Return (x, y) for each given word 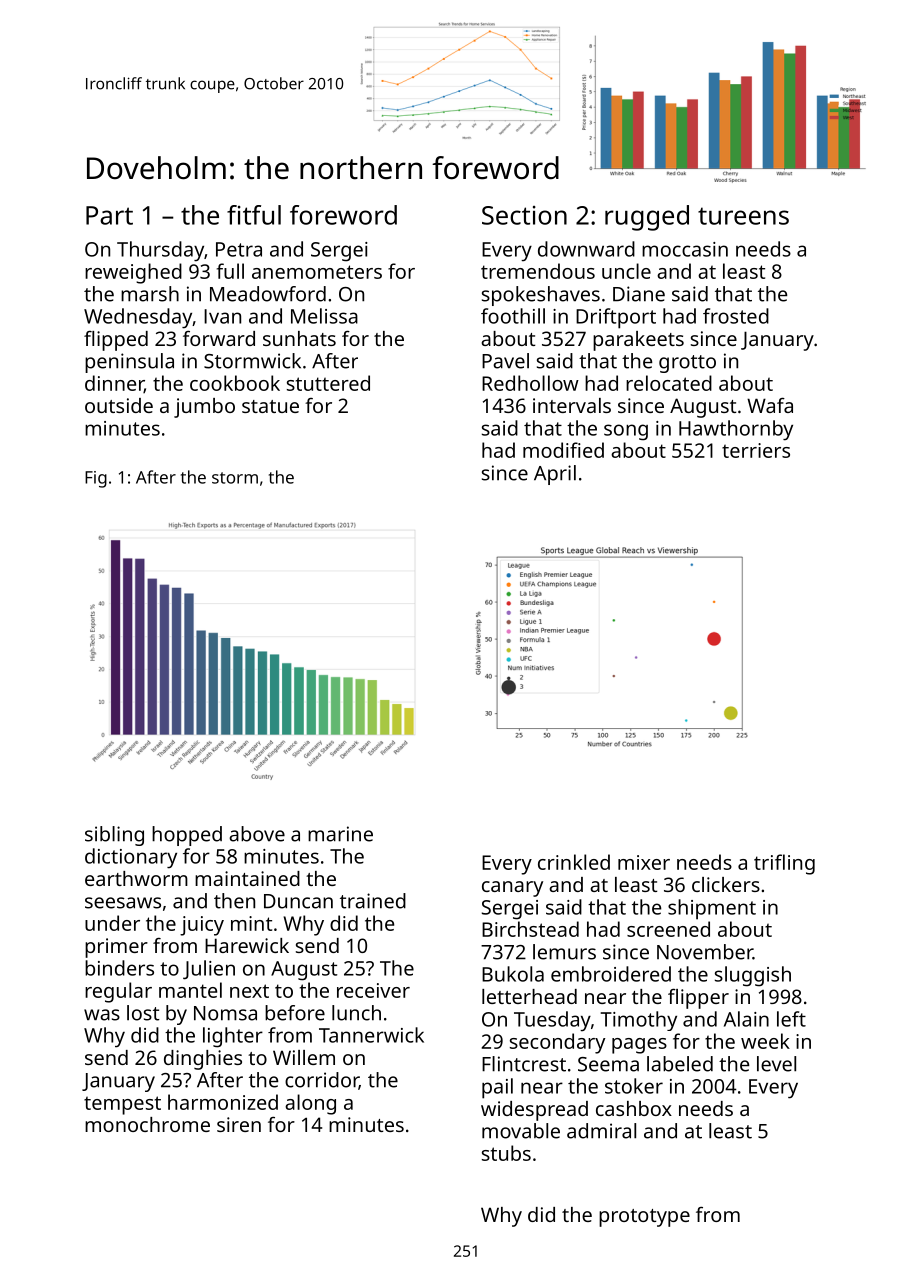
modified (563, 450)
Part (109, 215)
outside (119, 405)
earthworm (136, 878)
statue (270, 406)
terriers (756, 450)
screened (668, 929)
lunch (356, 1013)
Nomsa (225, 1013)
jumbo (204, 408)
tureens (743, 216)
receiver (373, 990)
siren (239, 1124)
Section (524, 215)
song (626, 432)
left (791, 1019)
